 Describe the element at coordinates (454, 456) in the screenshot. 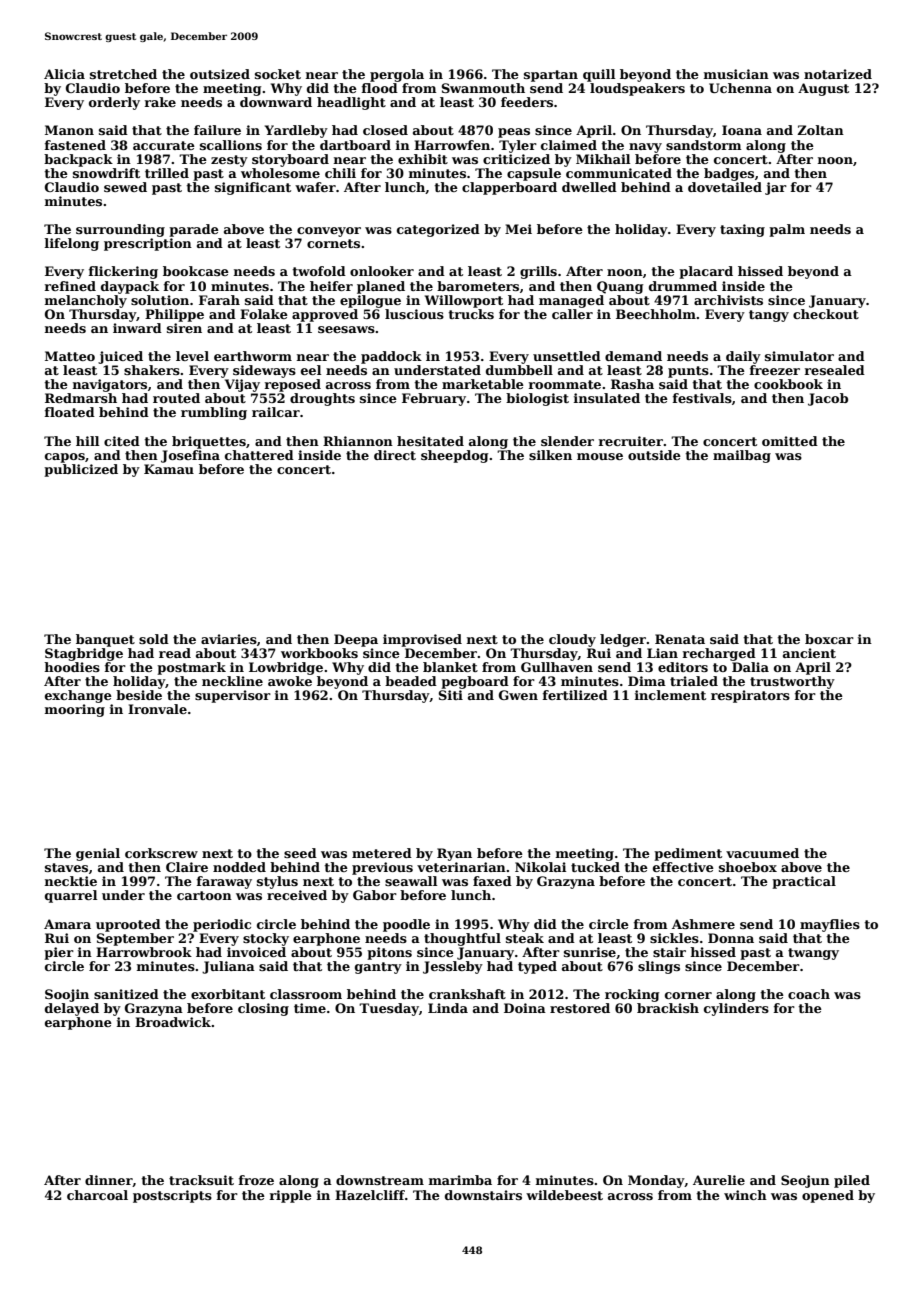

I see `sheepdog` at that location.
